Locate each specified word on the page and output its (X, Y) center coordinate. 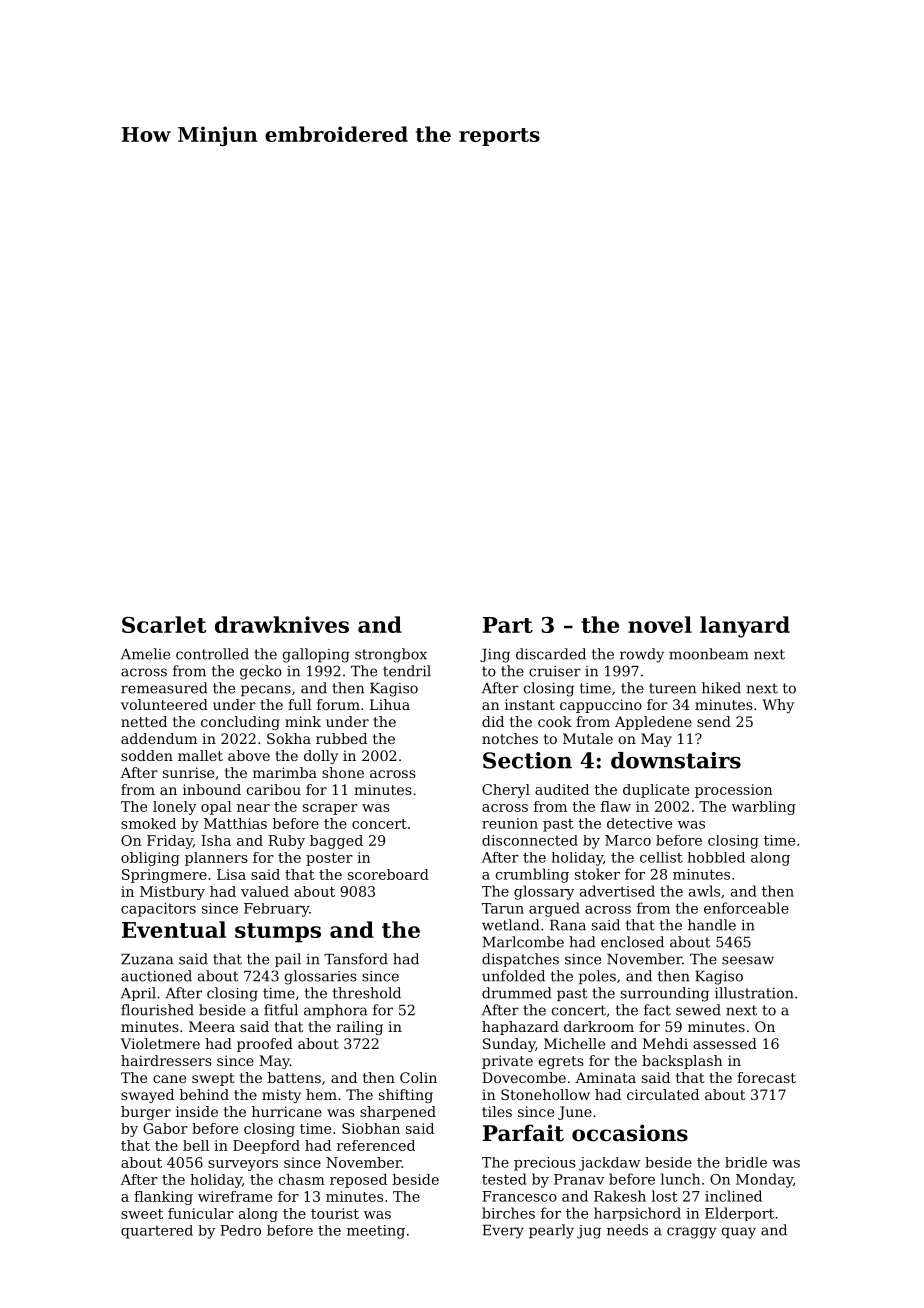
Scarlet (164, 624)
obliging (150, 859)
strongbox (391, 655)
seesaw (748, 960)
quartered (157, 1232)
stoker (597, 874)
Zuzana (147, 959)
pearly (551, 1231)
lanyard (745, 627)
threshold (367, 993)
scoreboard (388, 874)
